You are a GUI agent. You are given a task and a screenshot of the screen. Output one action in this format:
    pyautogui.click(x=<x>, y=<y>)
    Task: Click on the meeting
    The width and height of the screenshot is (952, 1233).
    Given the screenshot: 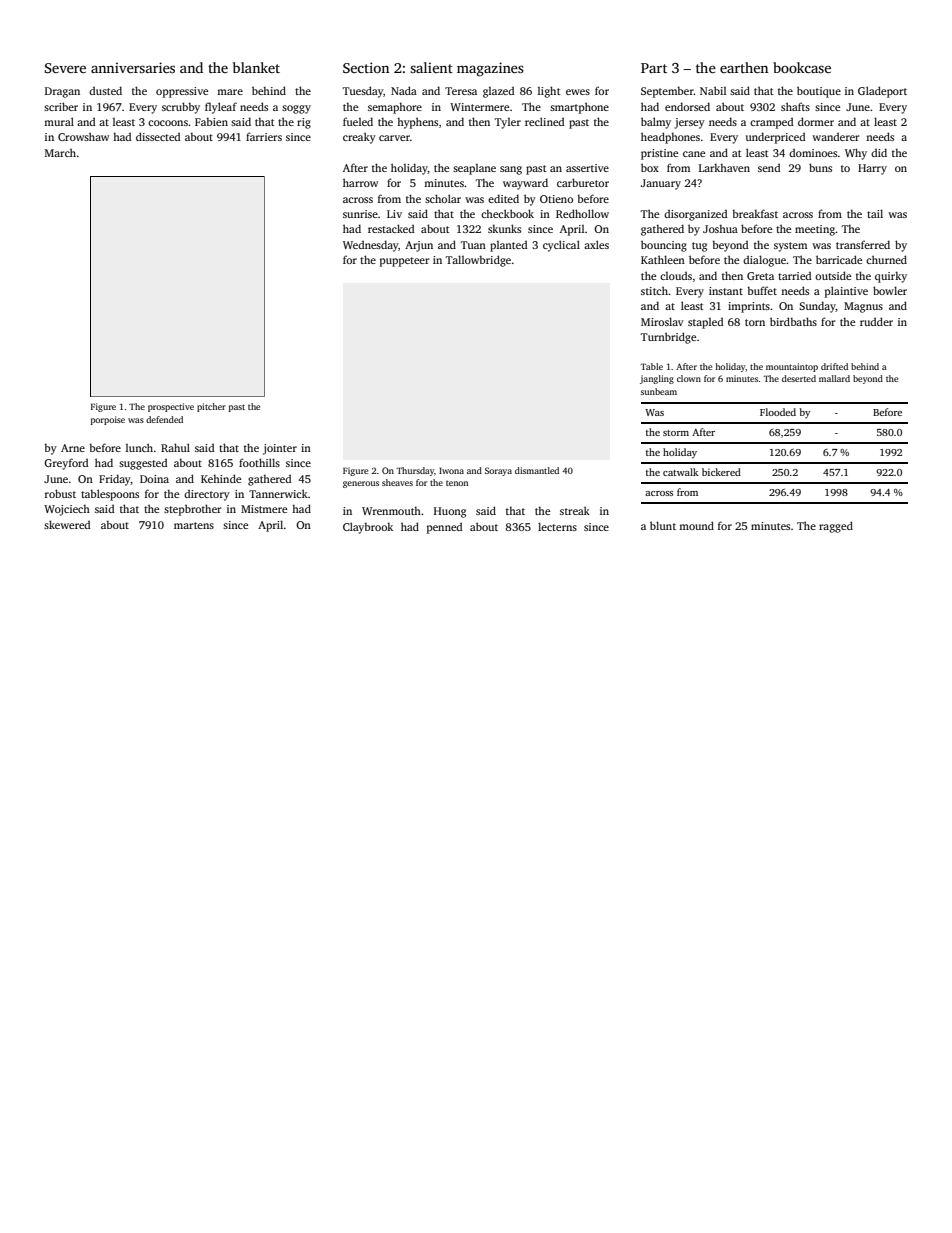 What is the action you would take?
    pyautogui.click(x=815, y=230)
